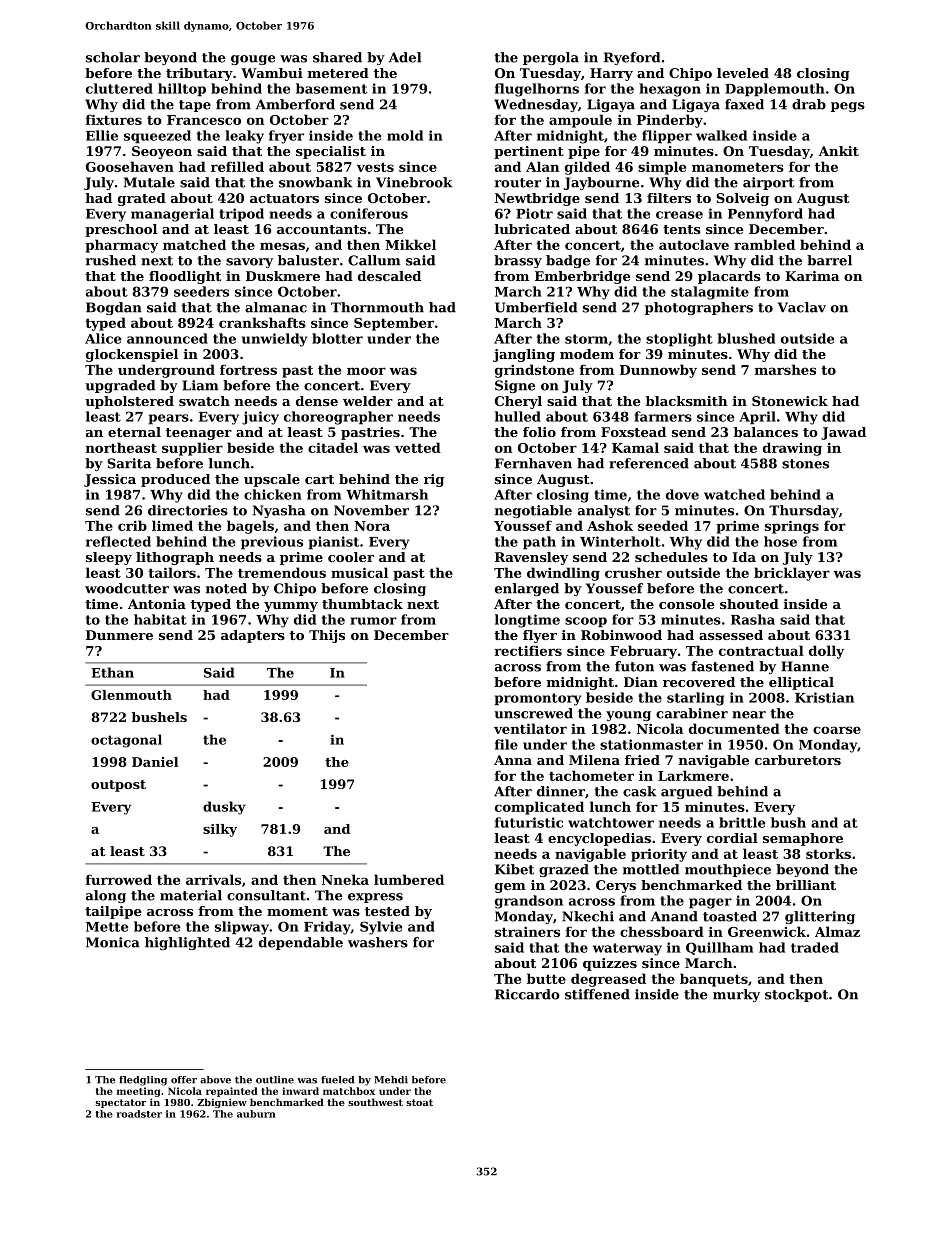 The width and height of the screenshot is (952, 1233). I want to click on recovered, so click(699, 682).
